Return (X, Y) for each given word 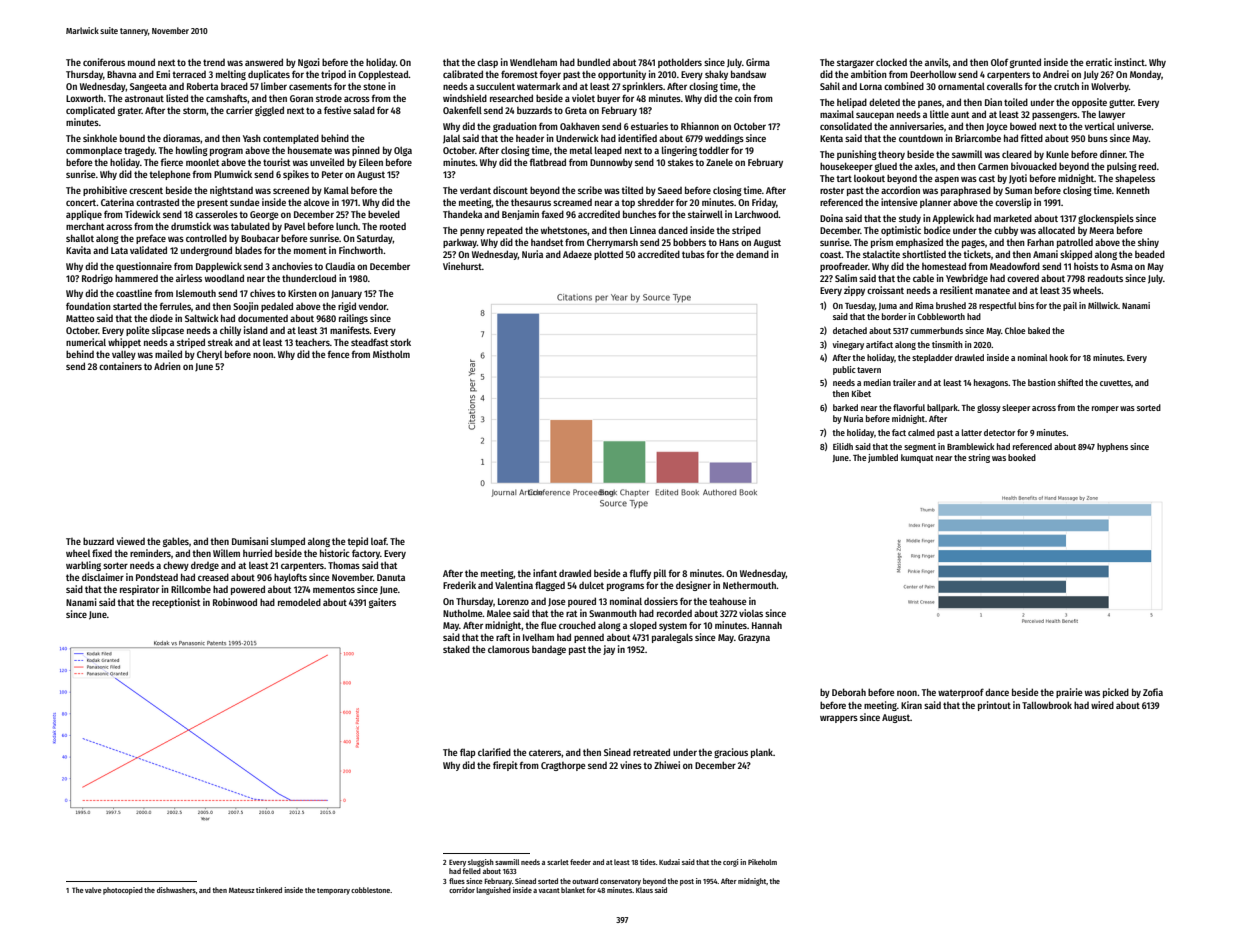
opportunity (622, 75)
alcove (316, 202)
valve (93, 890)
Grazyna (754, 638)
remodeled (299, 602)
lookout (869, 178)
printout (994, 706)
